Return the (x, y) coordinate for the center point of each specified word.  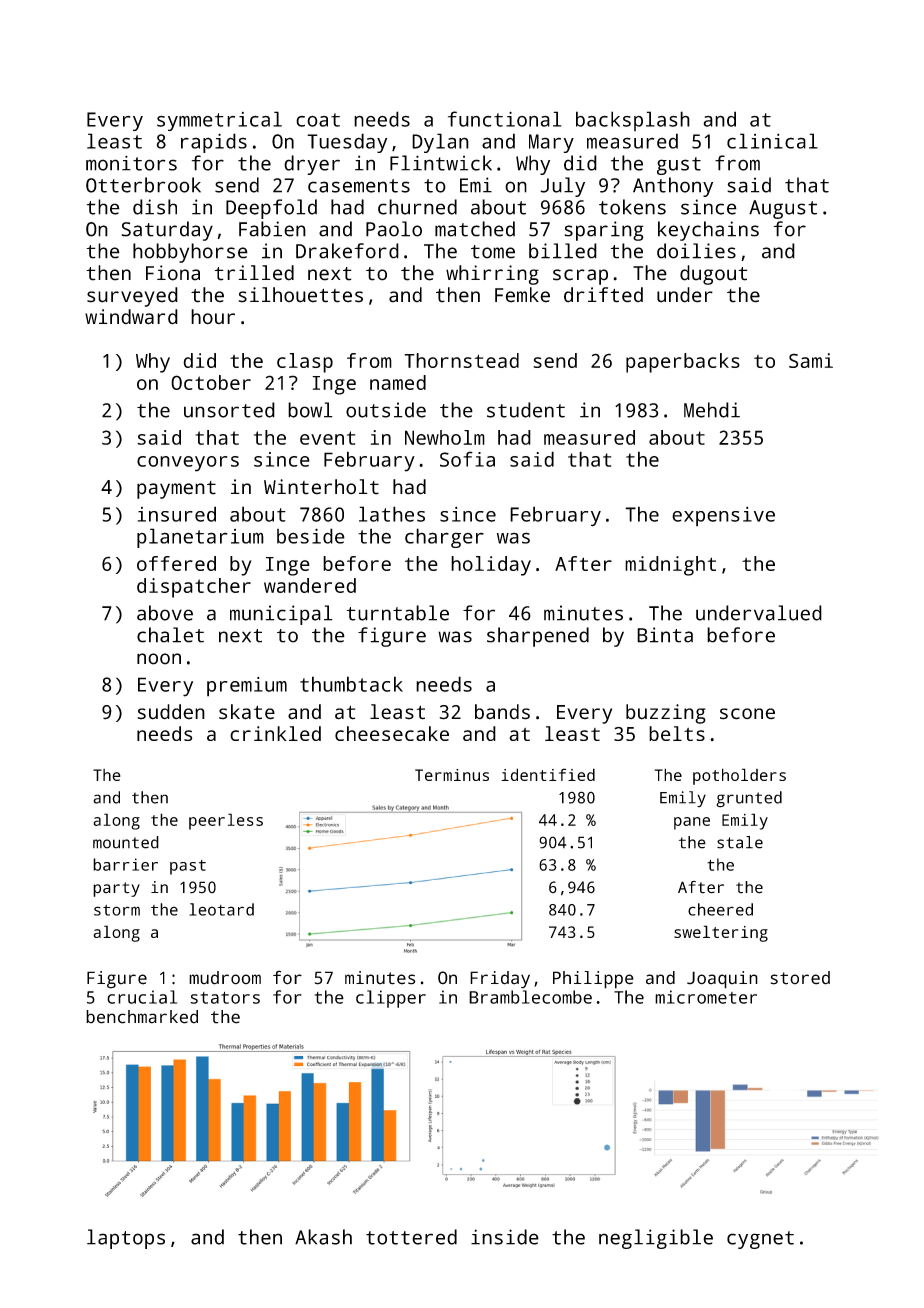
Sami (811, 360)
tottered (411, 1237)
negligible (656, 1239)
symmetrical (219, 121)
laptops (126, 1239)
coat (318, 120)
